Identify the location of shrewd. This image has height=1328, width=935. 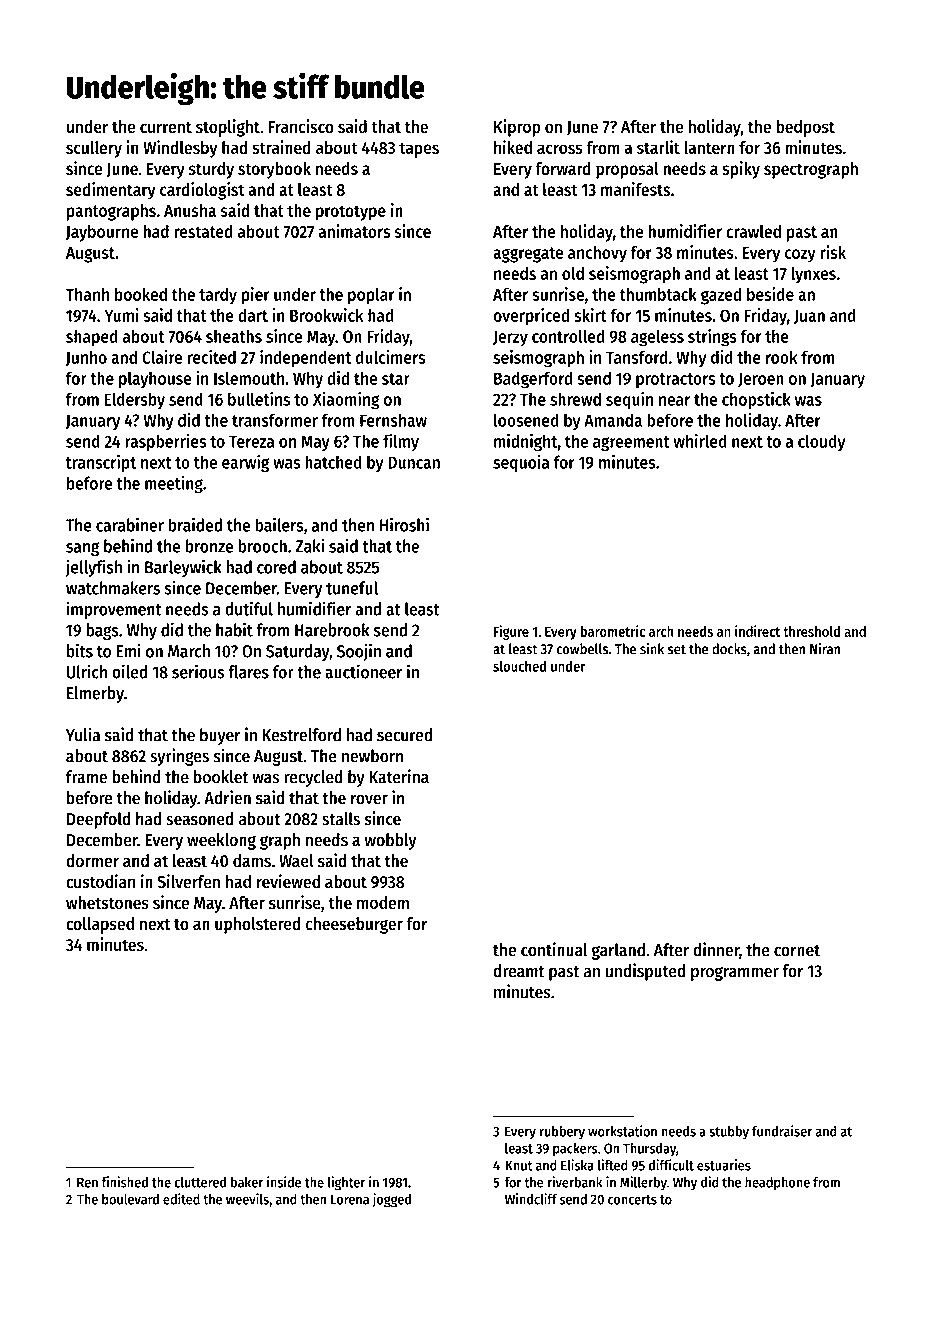
(575, 399).
